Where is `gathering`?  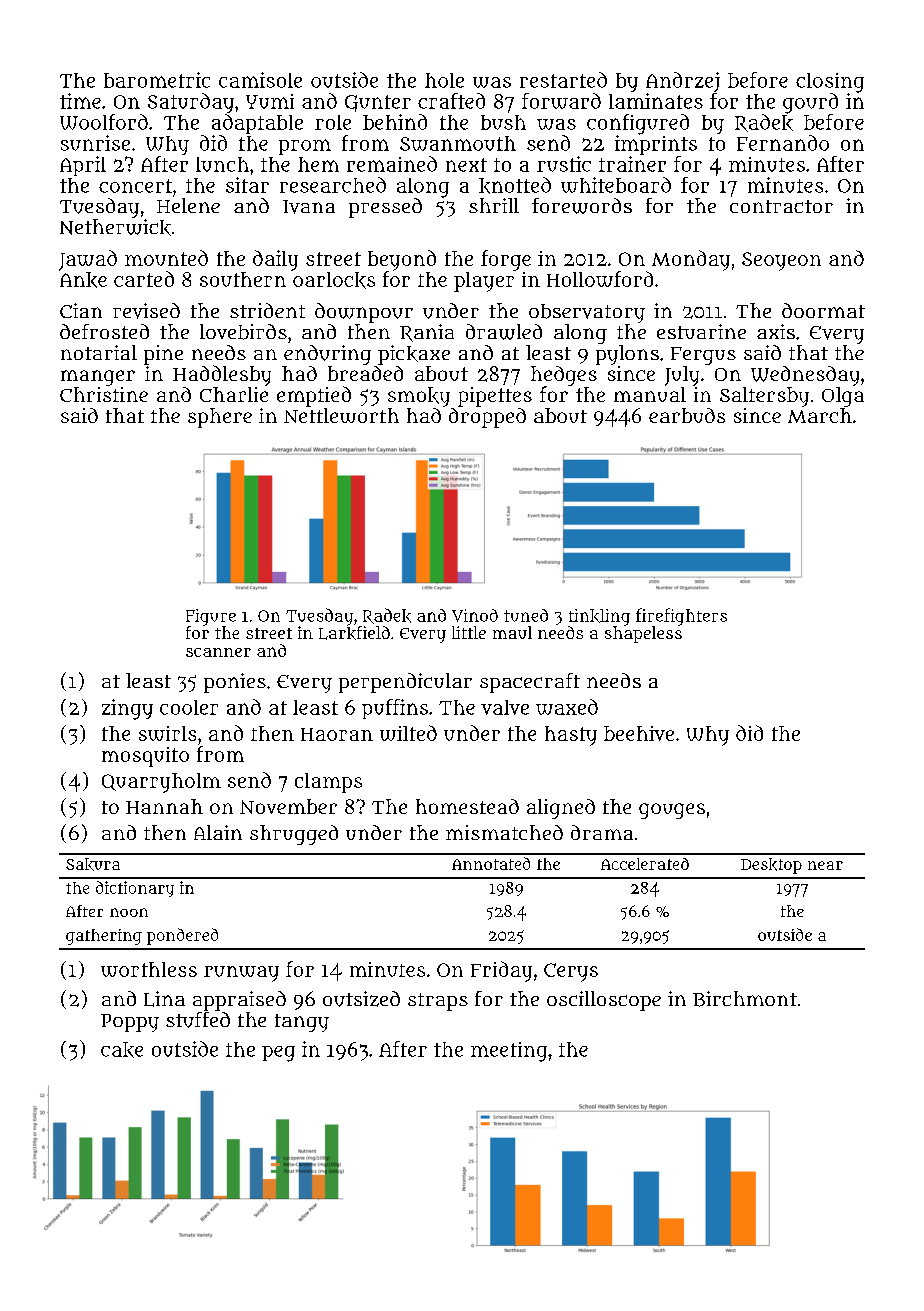
gathering is located at coordinates (104, 937).
